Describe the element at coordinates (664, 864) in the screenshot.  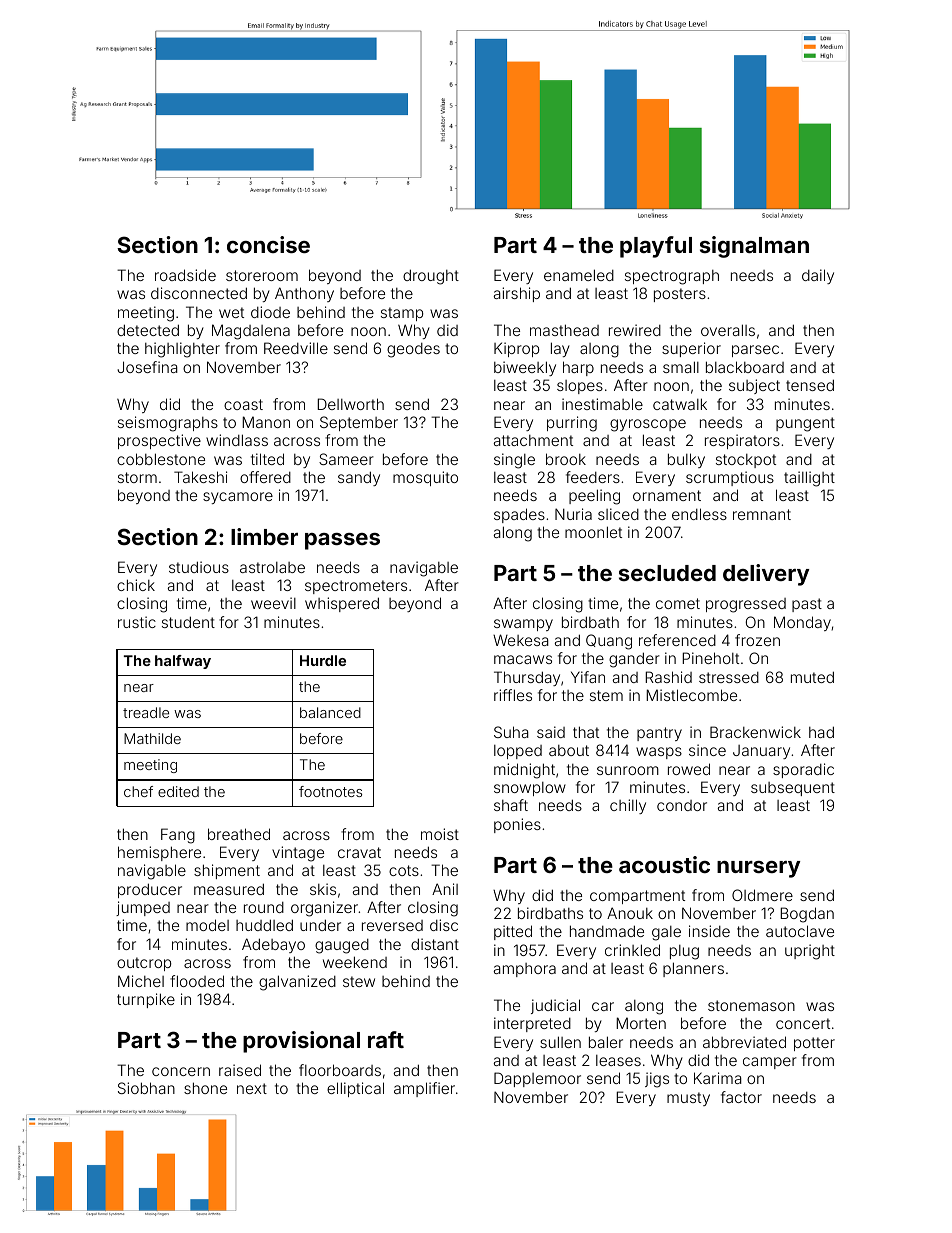
I see `acoustic` at that location.
